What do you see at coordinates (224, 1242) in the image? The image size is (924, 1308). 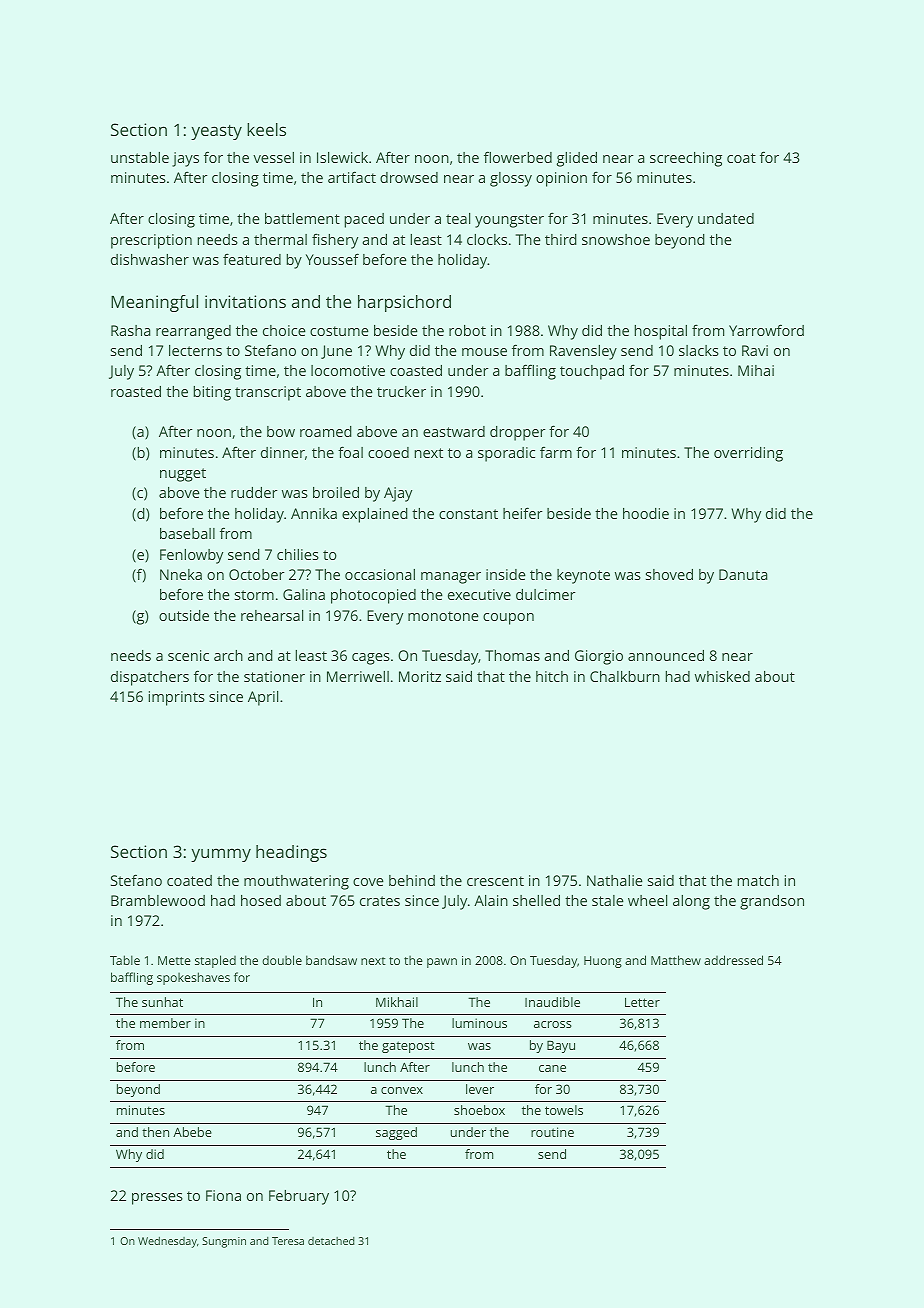 I see `Sungmin` at bounding box center [224, 1242].
